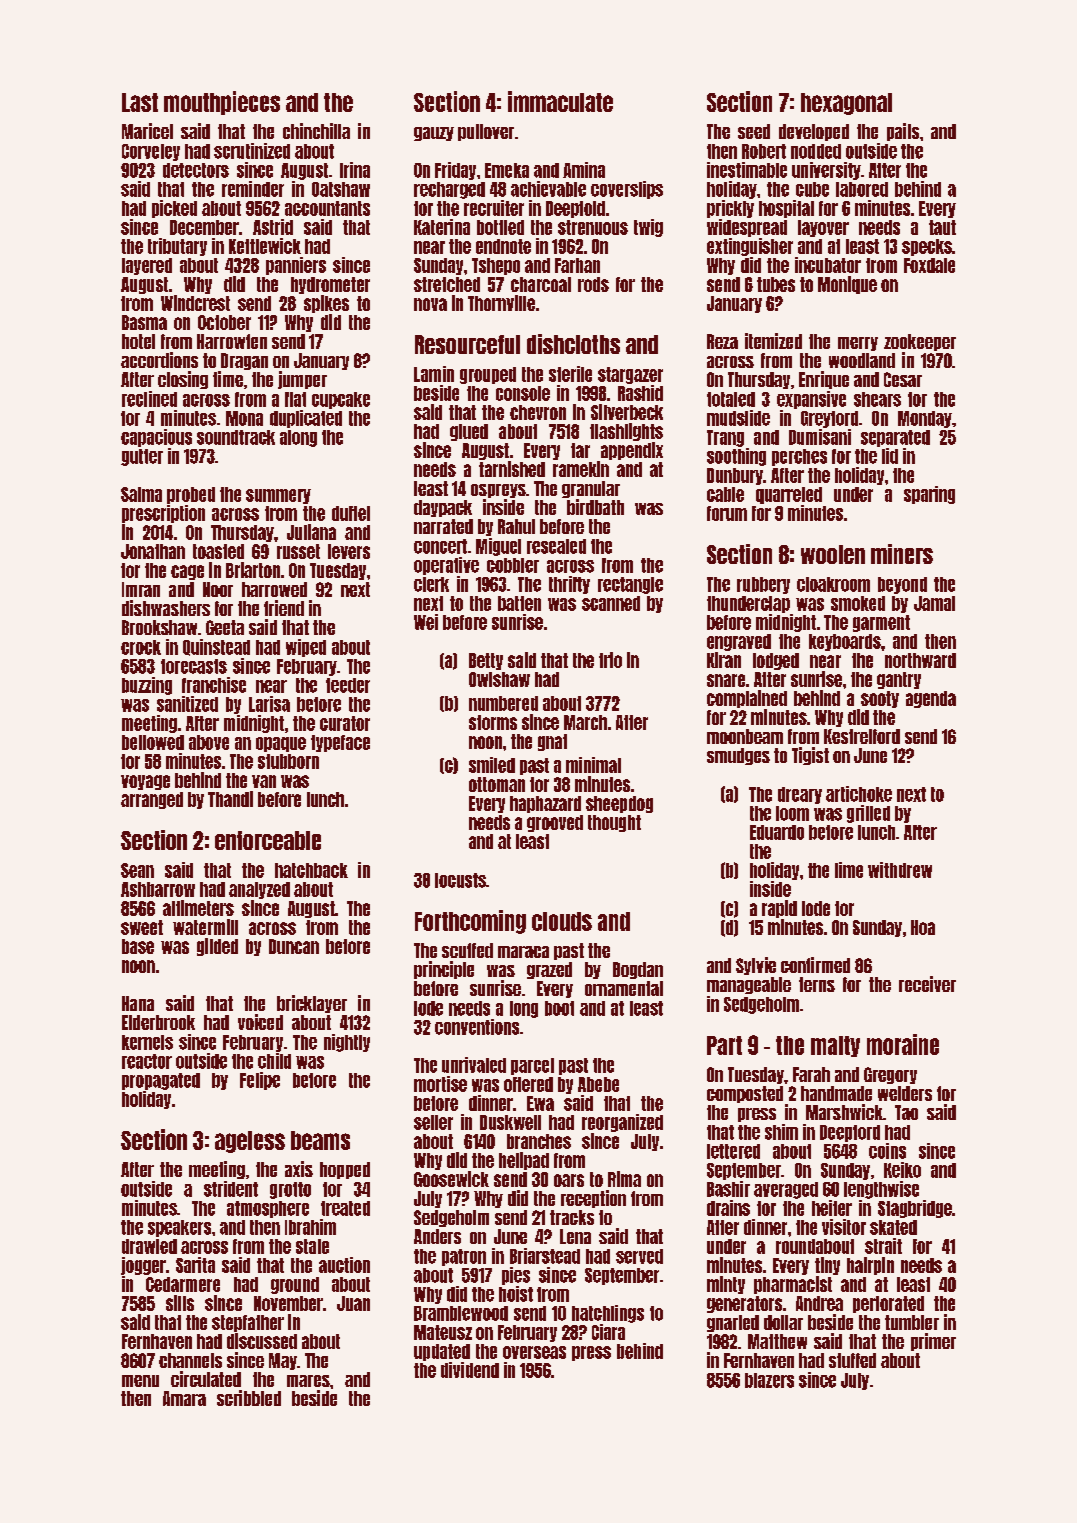 The height and width of the image is (1523, 1077). I want to click on ornamental, so click(624, 988).
